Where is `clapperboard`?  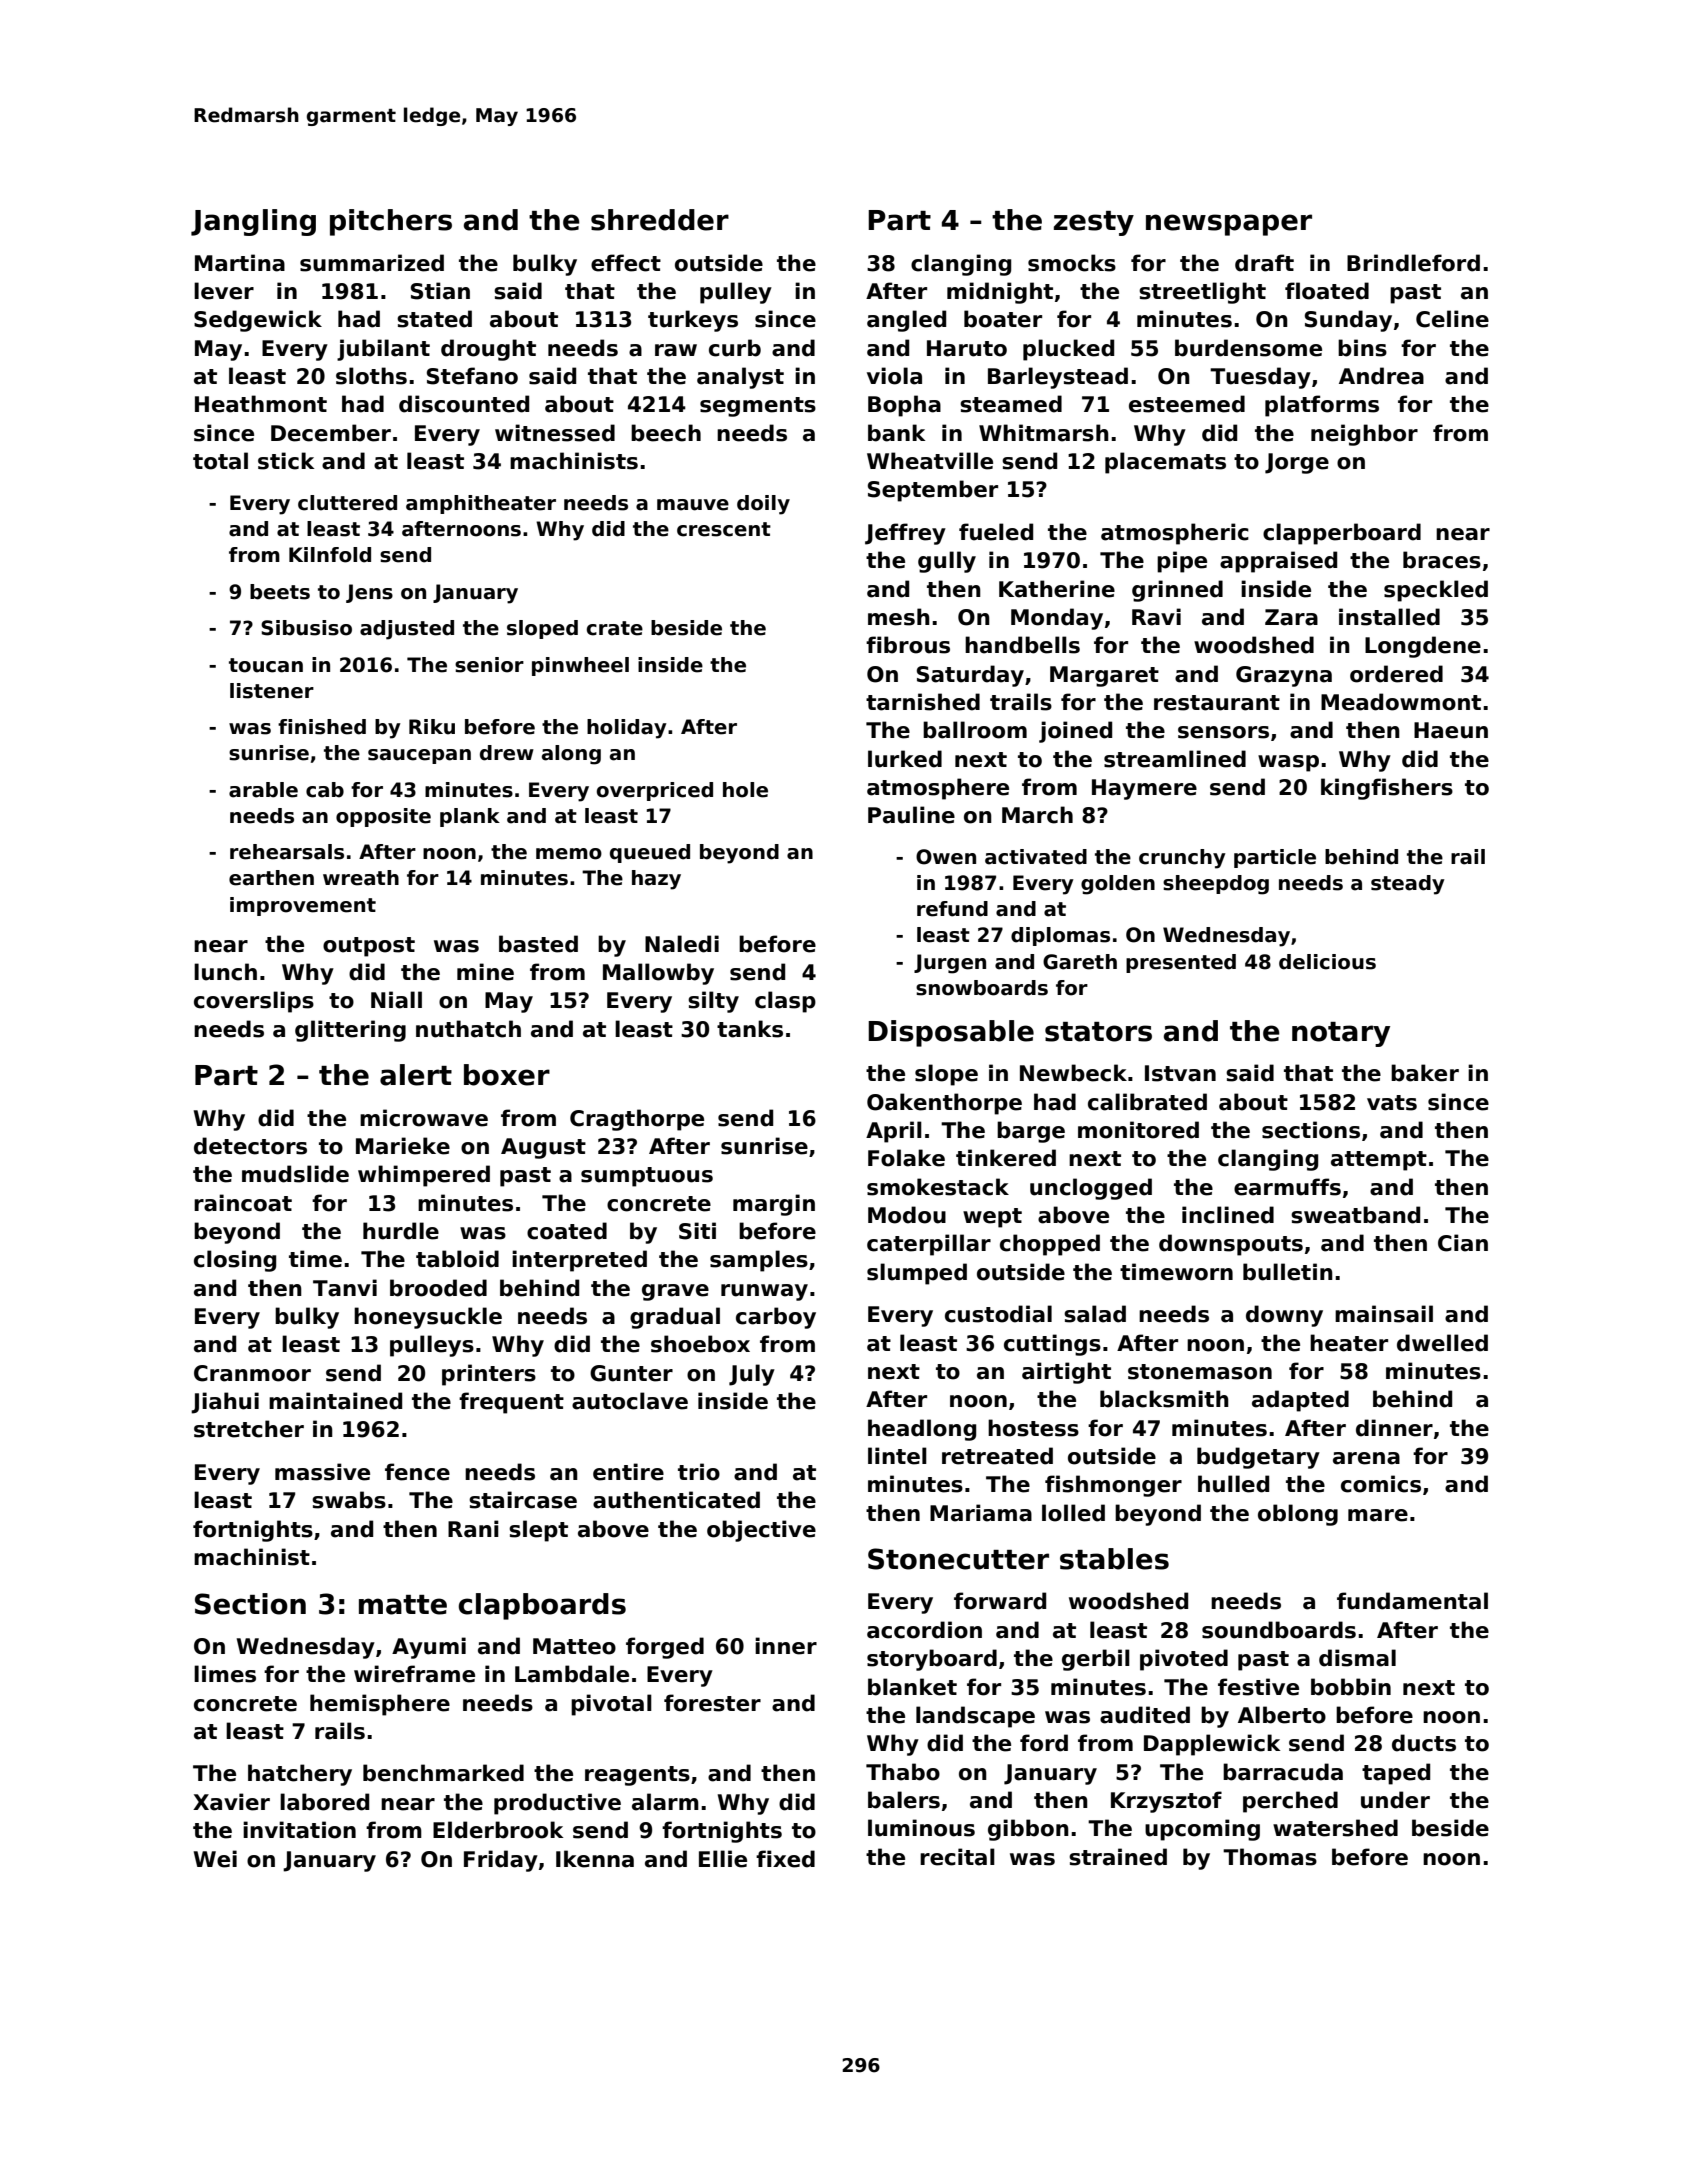 clapperboard is located at coordinates (1342, 534).
